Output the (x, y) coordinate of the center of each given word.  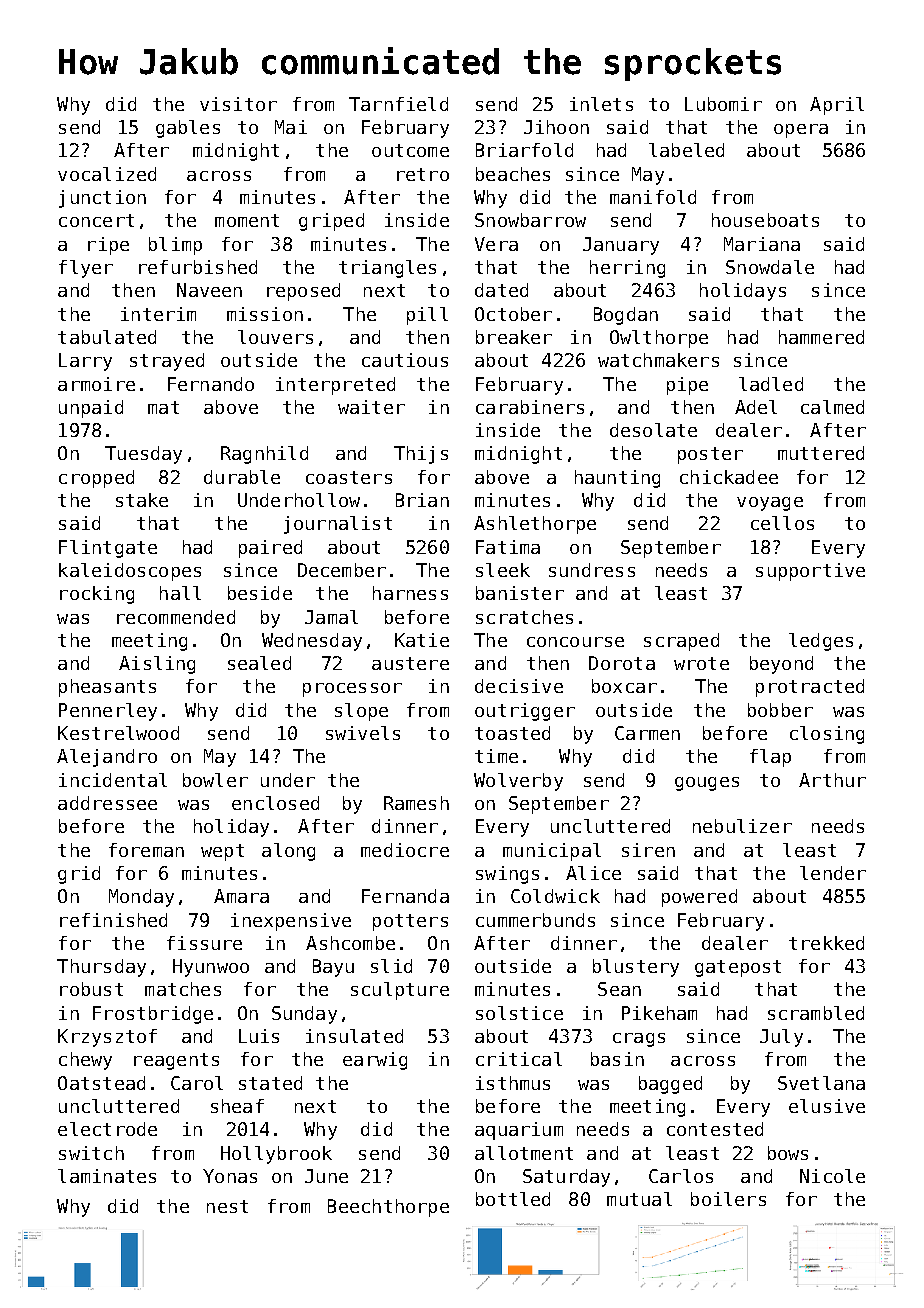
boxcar (624, 686)
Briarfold (524, 150)
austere (410, 663)
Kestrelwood (118, 733)
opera (801, 131)
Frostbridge (153, 1015)
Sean (619, 989)
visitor (238, 104)
